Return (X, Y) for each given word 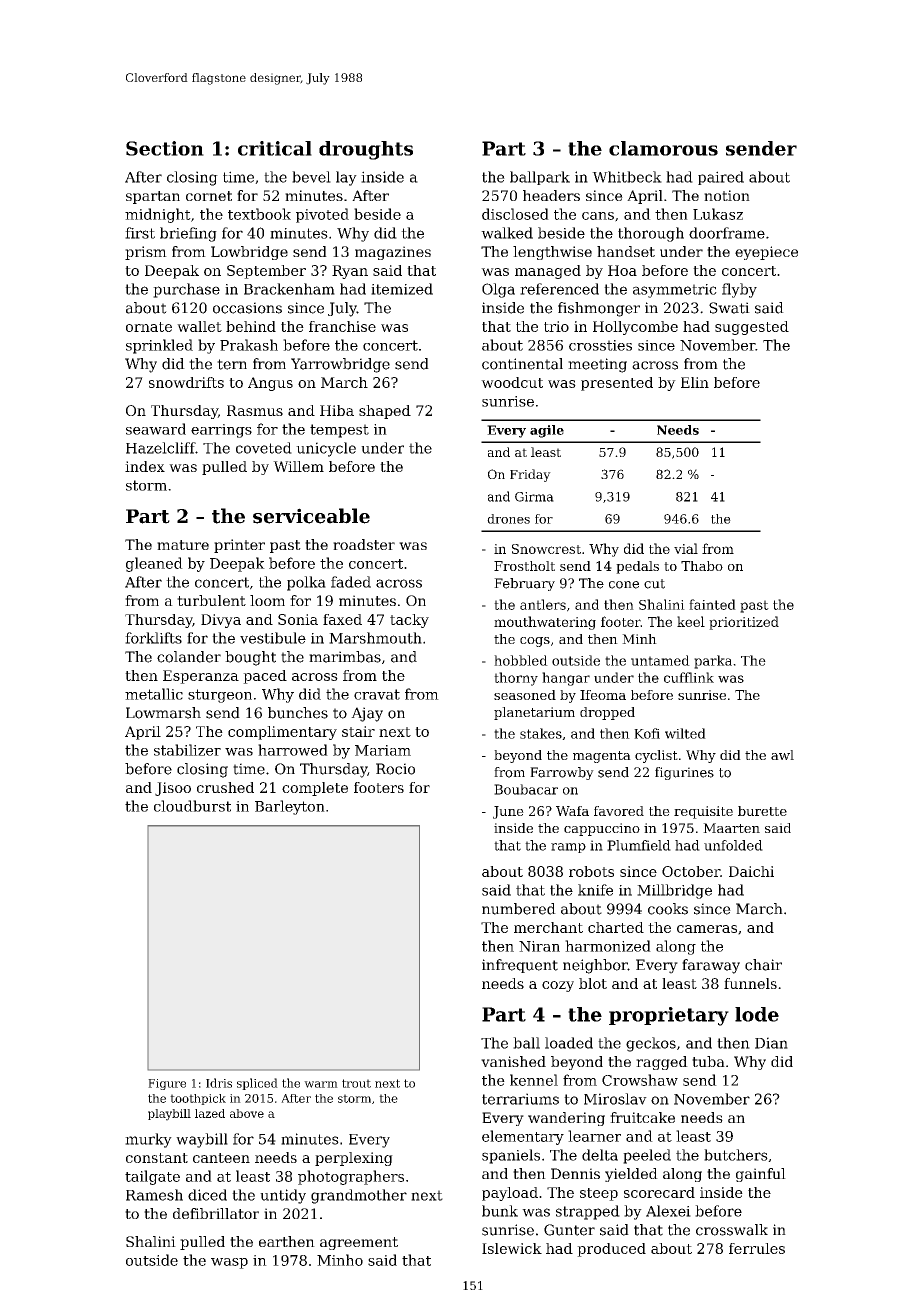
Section (165, 148)
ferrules (757, 1248)
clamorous (663, 148)
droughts (366, 150)
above (247, 1113)
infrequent (520, 966)
